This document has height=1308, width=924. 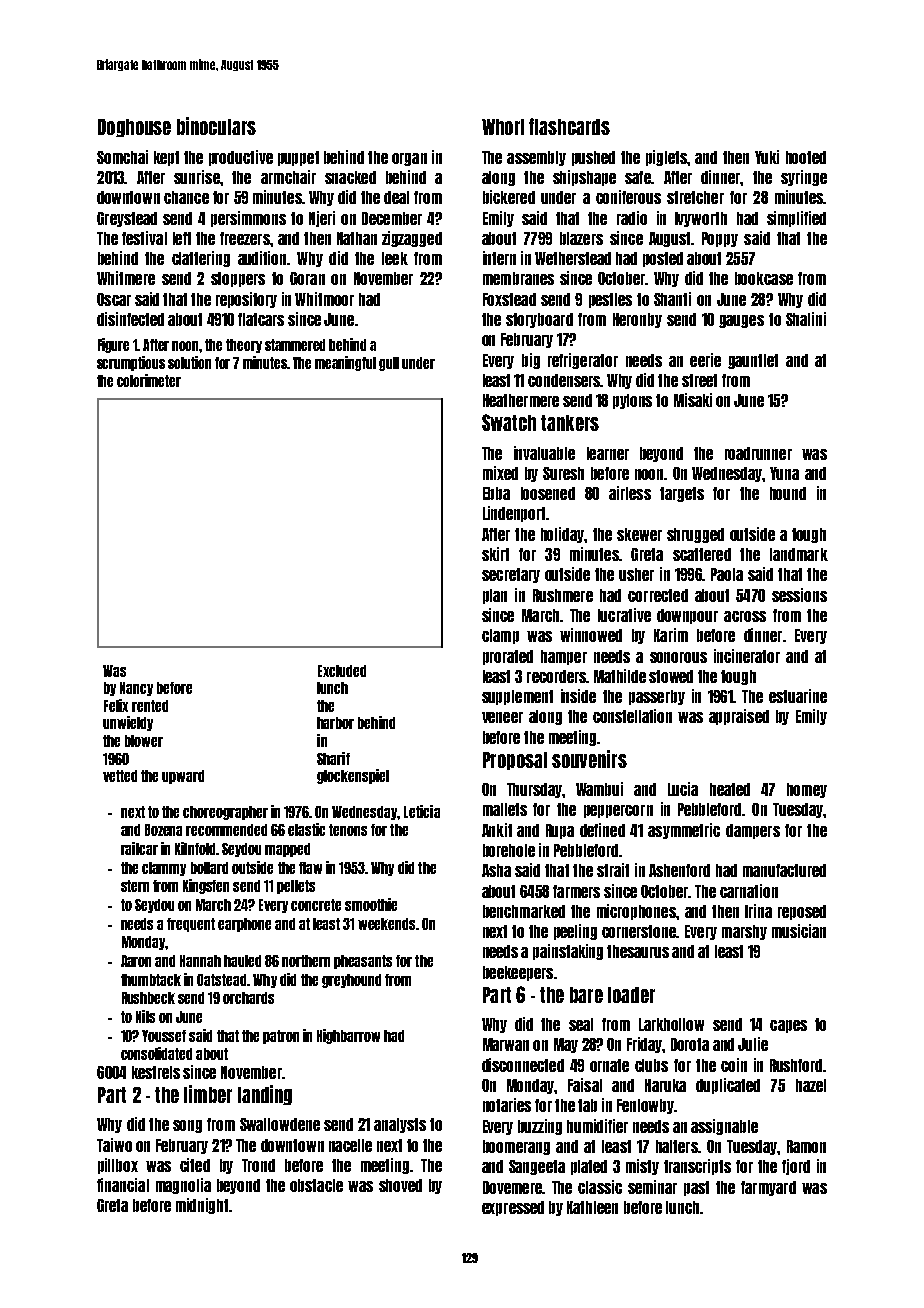 What do you see at coordinates (637, 320) in the document?
I see `Heronby` at bounding box center [637, 320].
